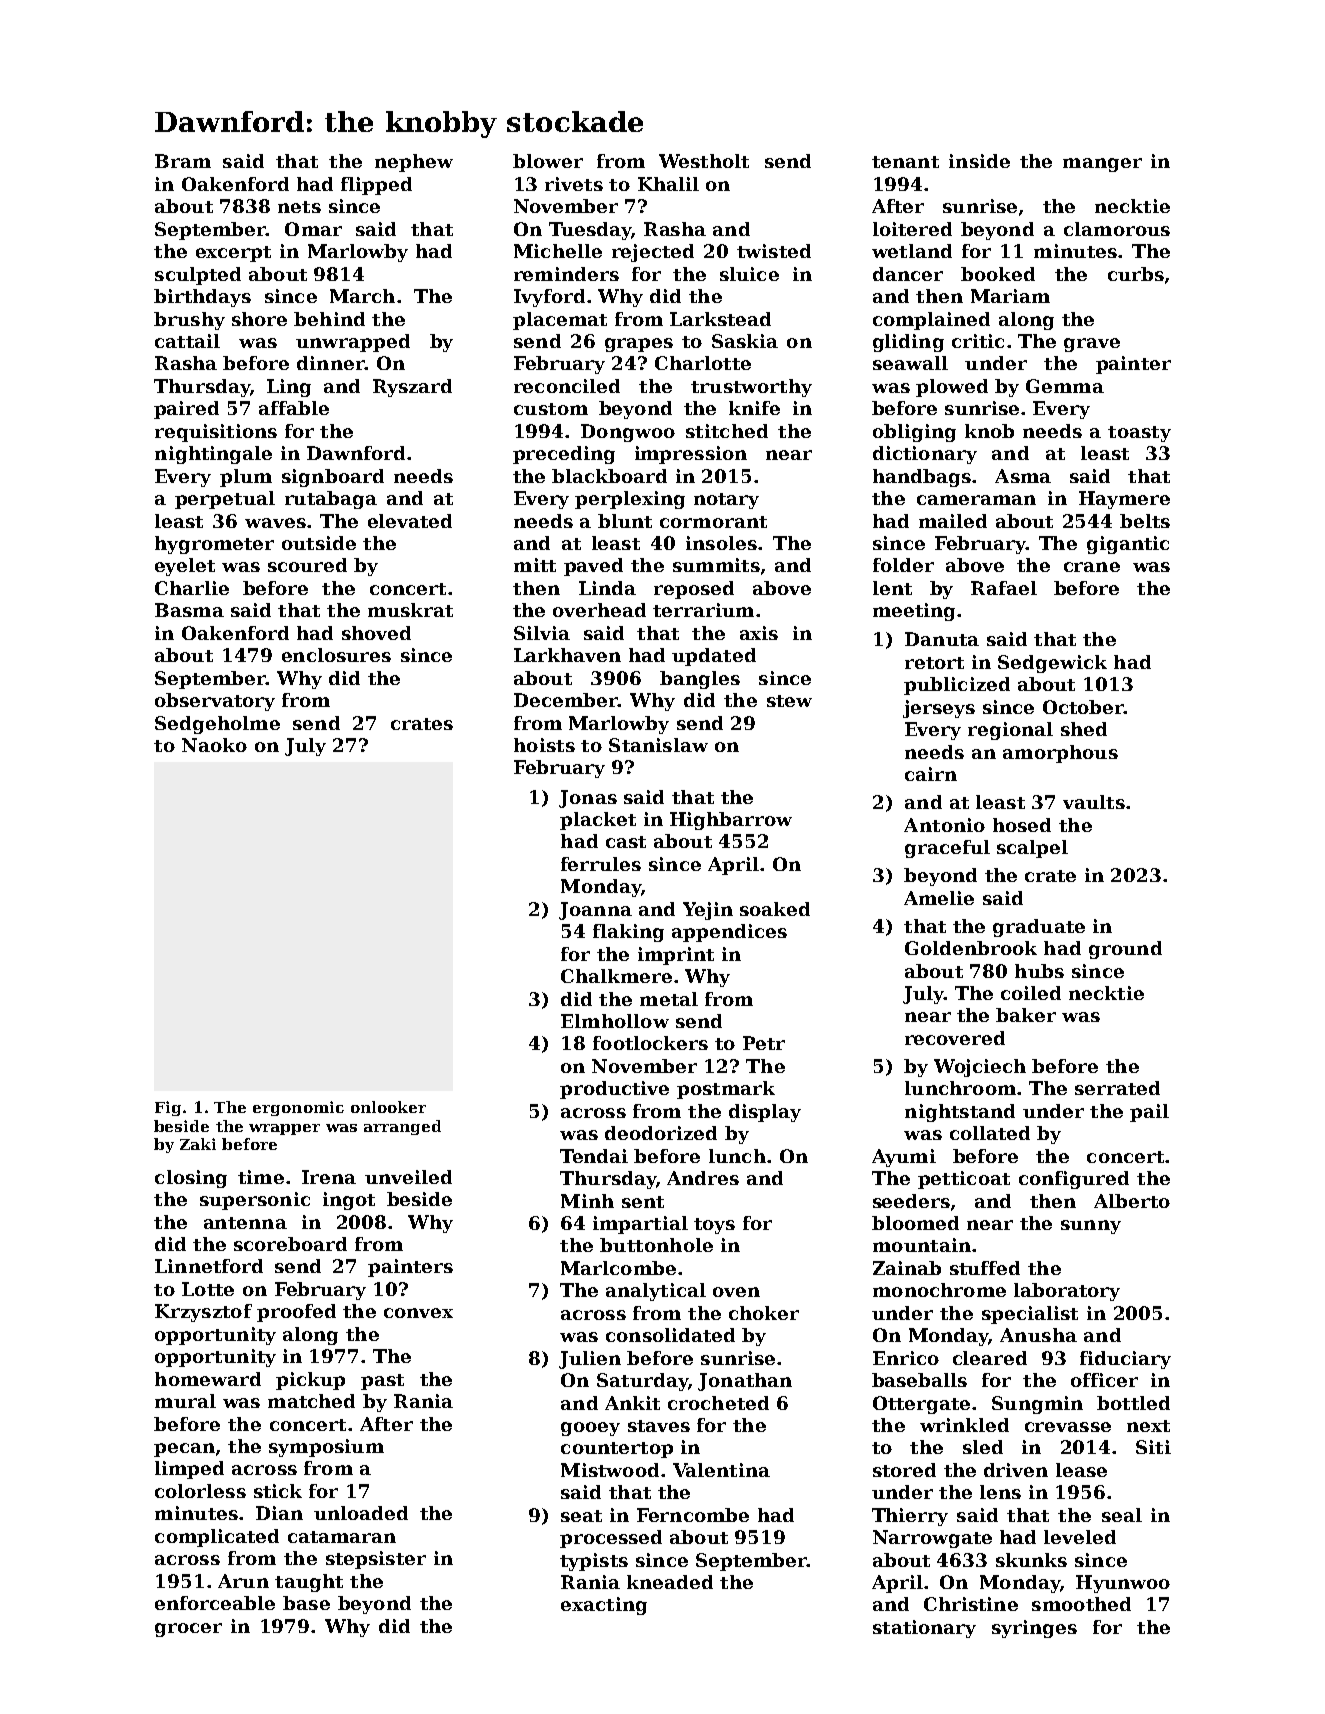 The height and width of the screenshot is (1714, 1325). I want to click on ergonomic, so click(298, 1108).
